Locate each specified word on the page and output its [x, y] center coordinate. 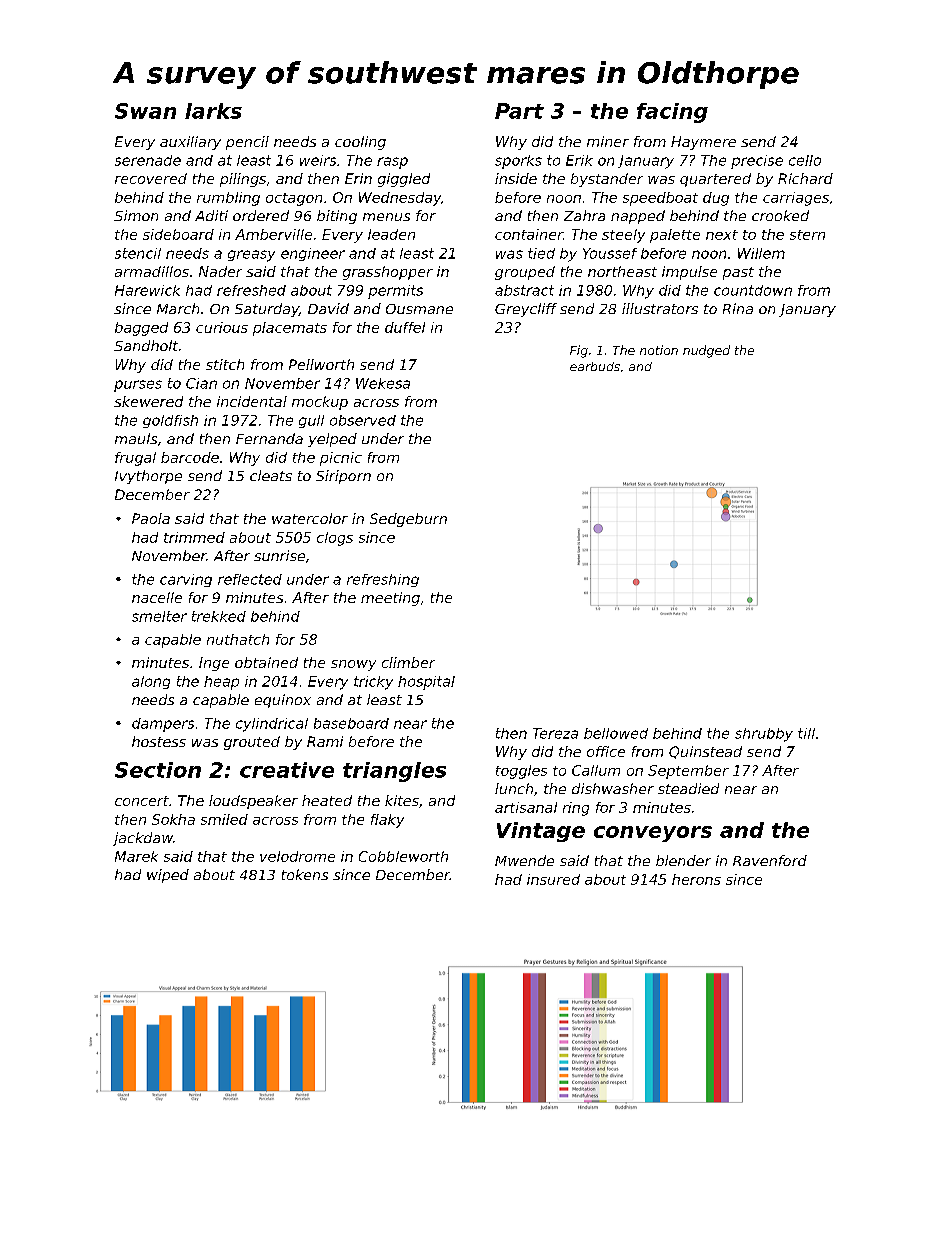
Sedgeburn [408, 520]
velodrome [297, 856]
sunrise [279, 555]
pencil [247, 143]
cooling [360, 143]
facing [672, 113]
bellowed [616, 733]
